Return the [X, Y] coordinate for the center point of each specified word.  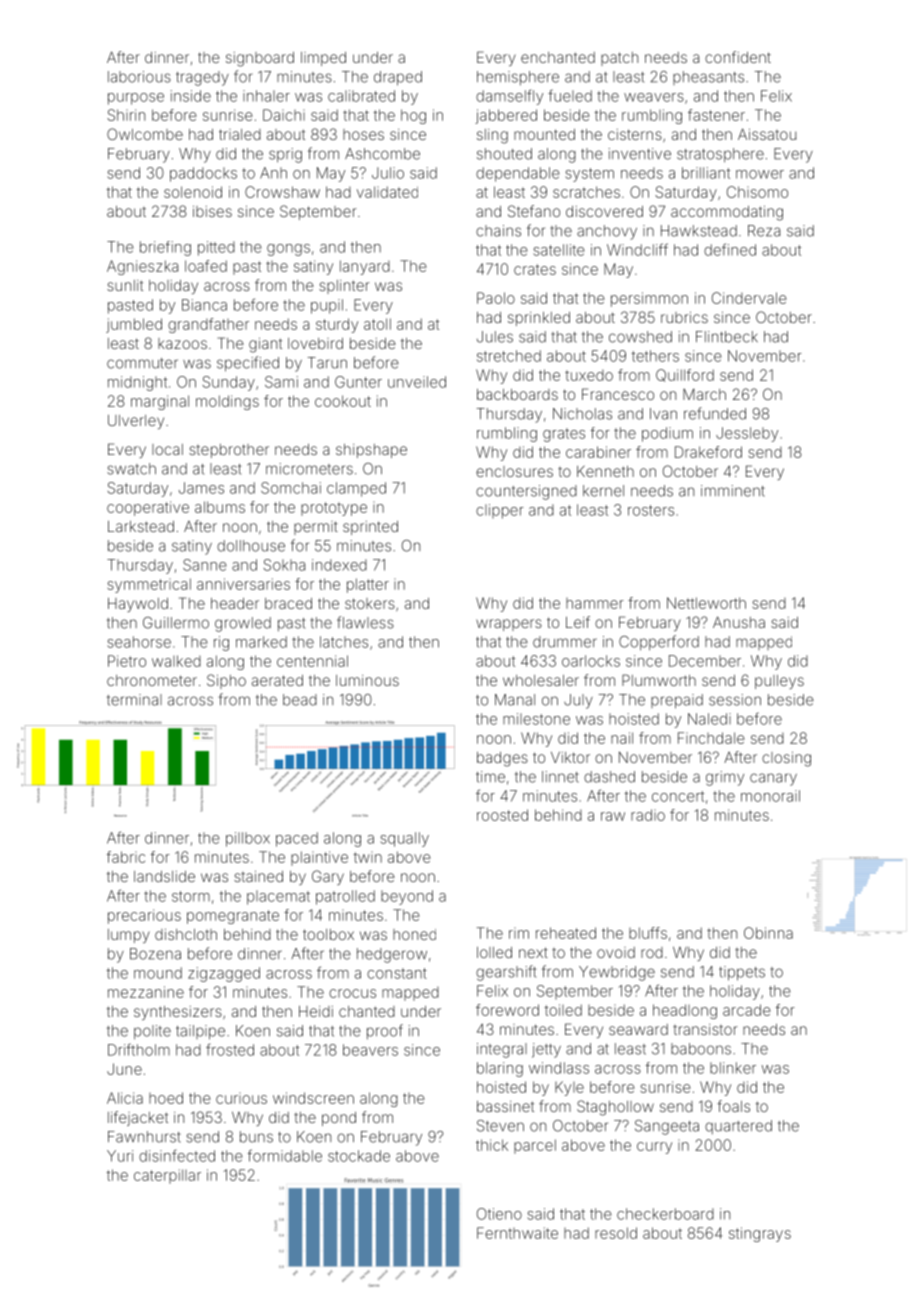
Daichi [284, 115]
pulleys [779, 682]
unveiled [417, 382]
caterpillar [167, 1176]
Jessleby [747, 434]
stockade [359, 1156]
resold [616, 1233]
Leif [578, 622]
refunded [715, 413]
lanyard [365, 267]
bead [300, 700]
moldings [227, 402]
